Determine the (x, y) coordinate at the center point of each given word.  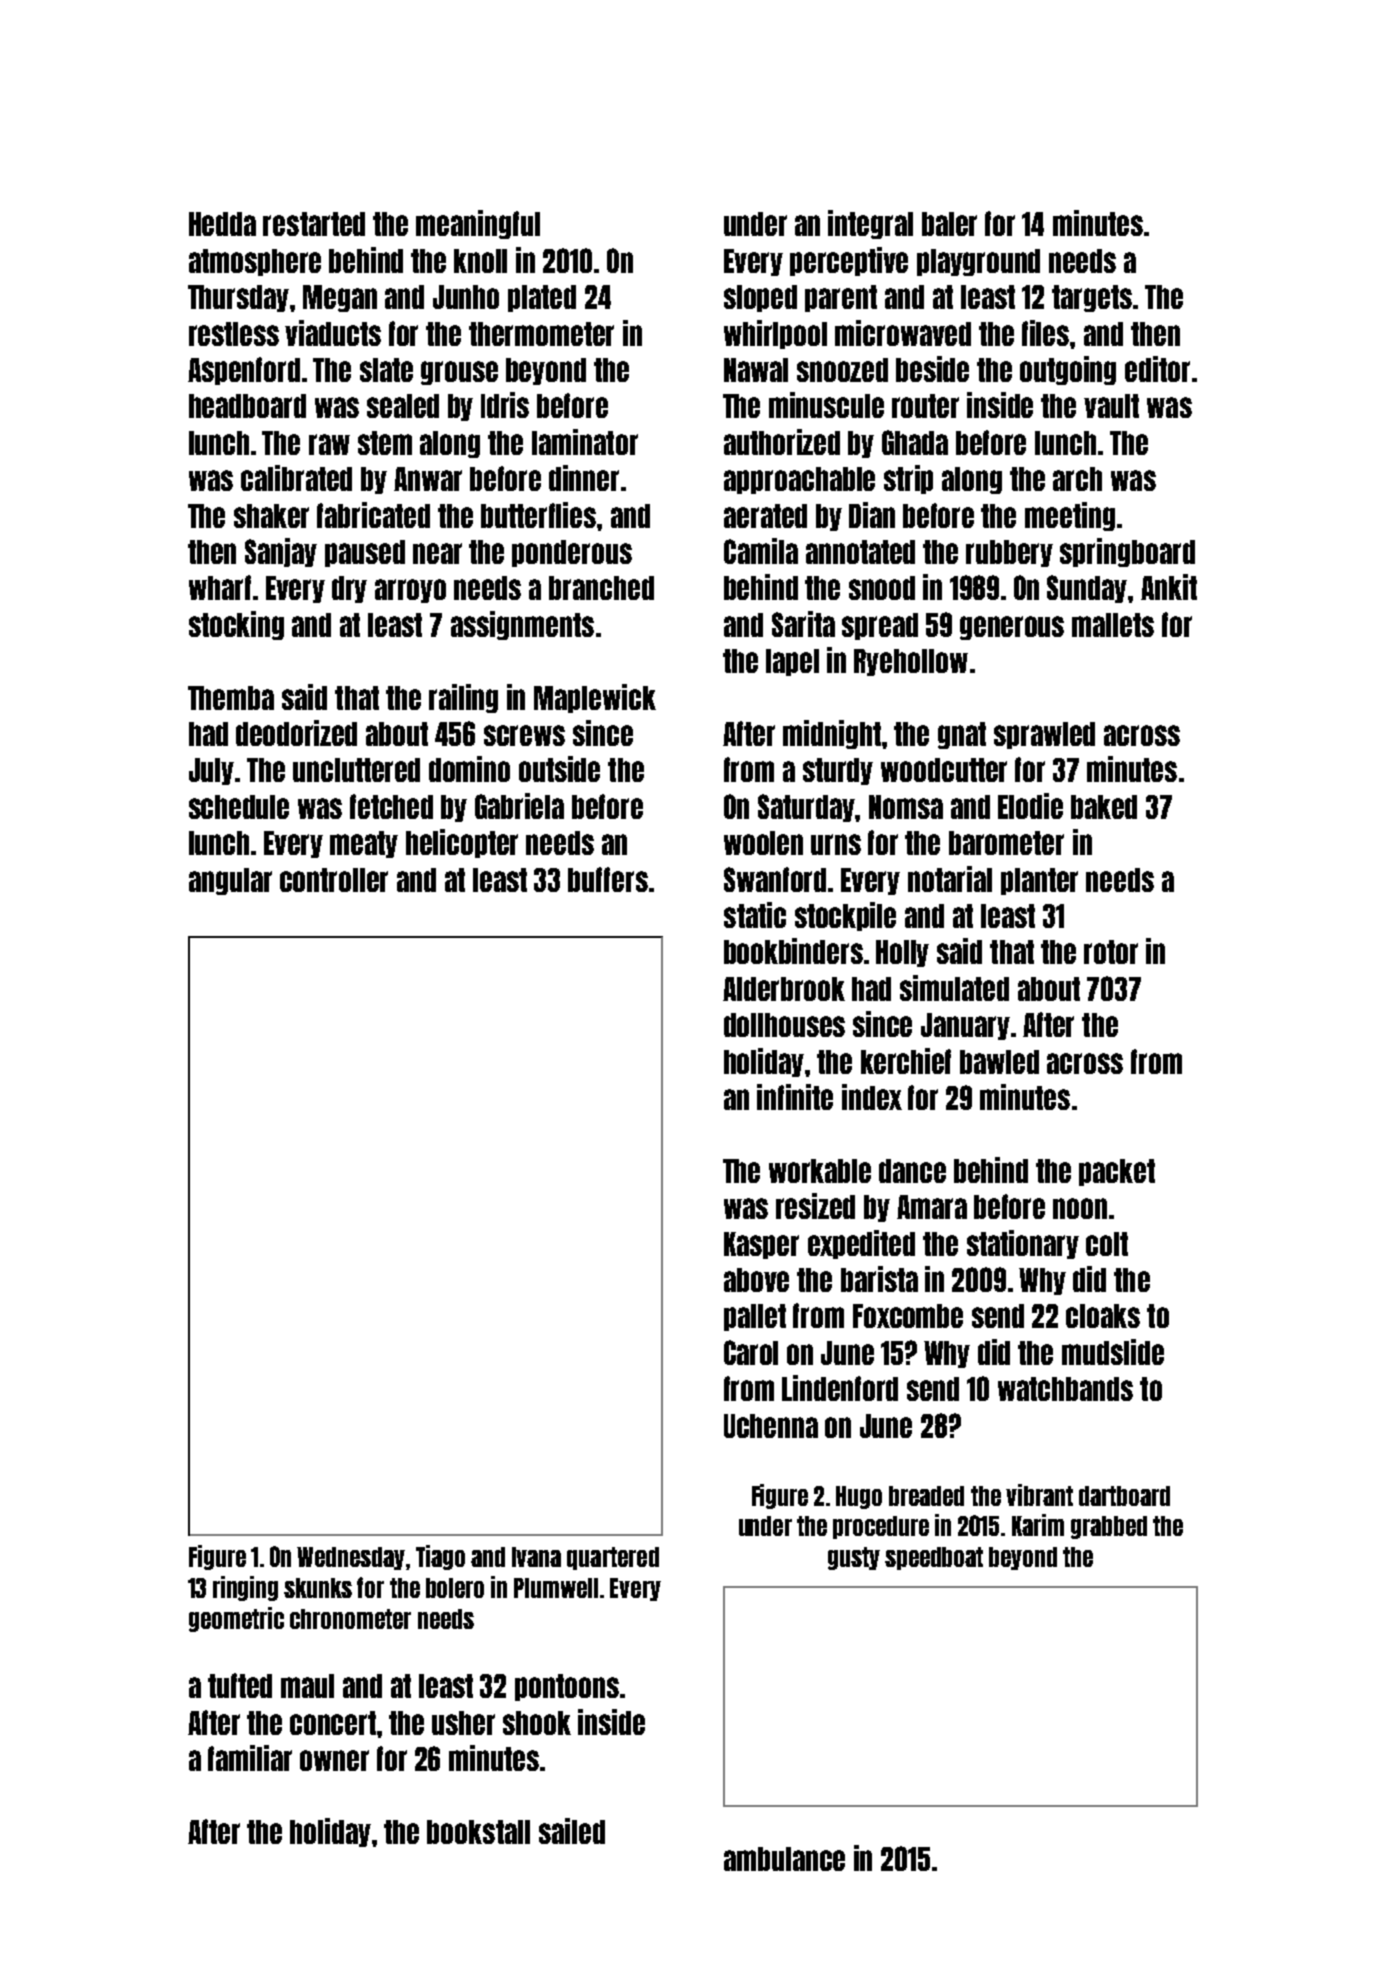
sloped (760, 298)
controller (334, 880)
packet (1117, 1172)
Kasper (761, 1245)
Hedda (222, 224)
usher (463, 1723)
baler (949, 224)
